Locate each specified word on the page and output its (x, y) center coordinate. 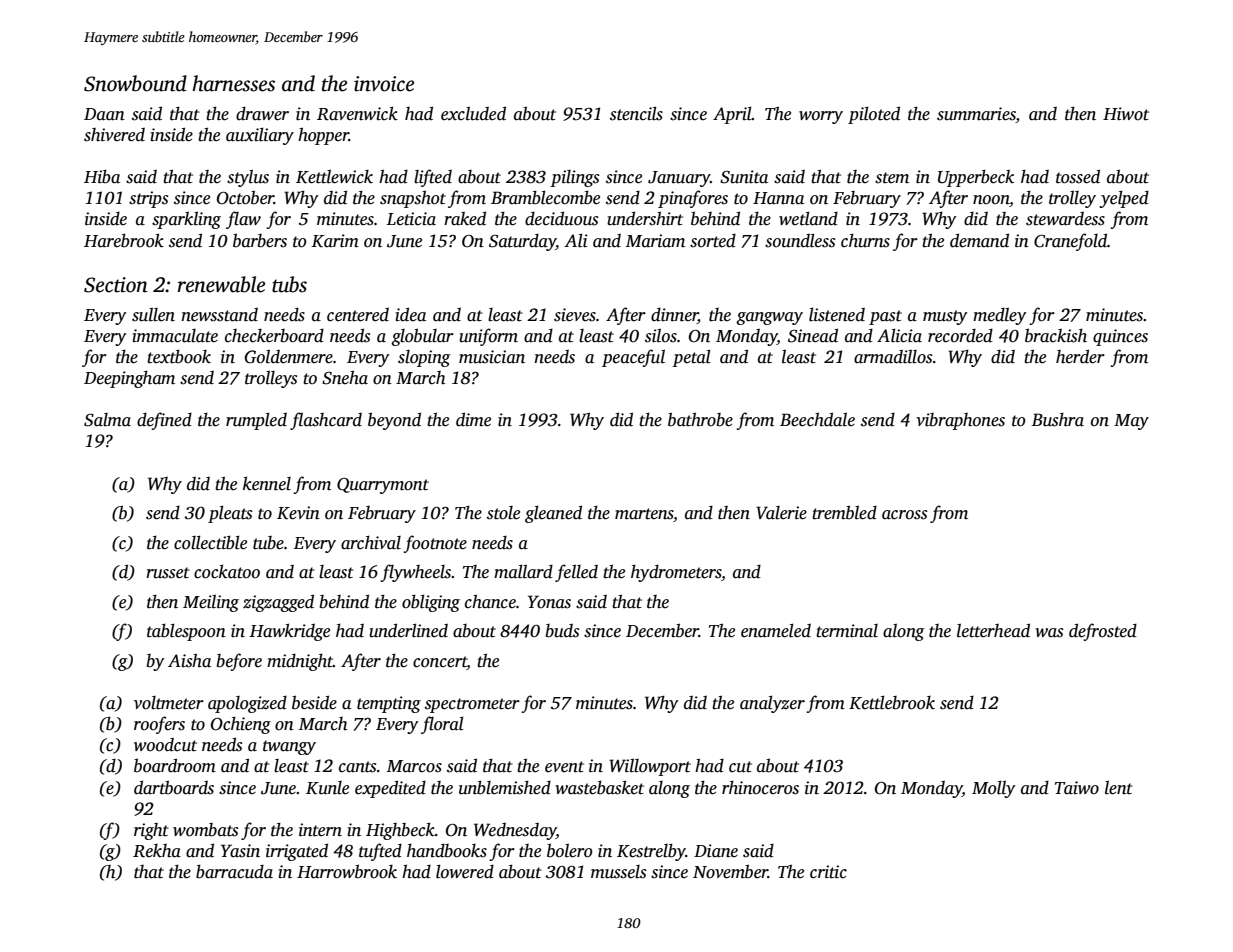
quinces (1120, 337)
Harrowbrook (347, 871)
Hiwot (1126, 114)
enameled (776, 630)
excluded (473, 113)
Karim (335, 241)
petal (691, 358)
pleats (230, 514)
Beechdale (817, 419)
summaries (976, 115)
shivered (114, 135)
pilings (574, 178)
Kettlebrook (892, 702)
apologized (247, 704)
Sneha (345, 377)
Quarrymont (383, 486)
